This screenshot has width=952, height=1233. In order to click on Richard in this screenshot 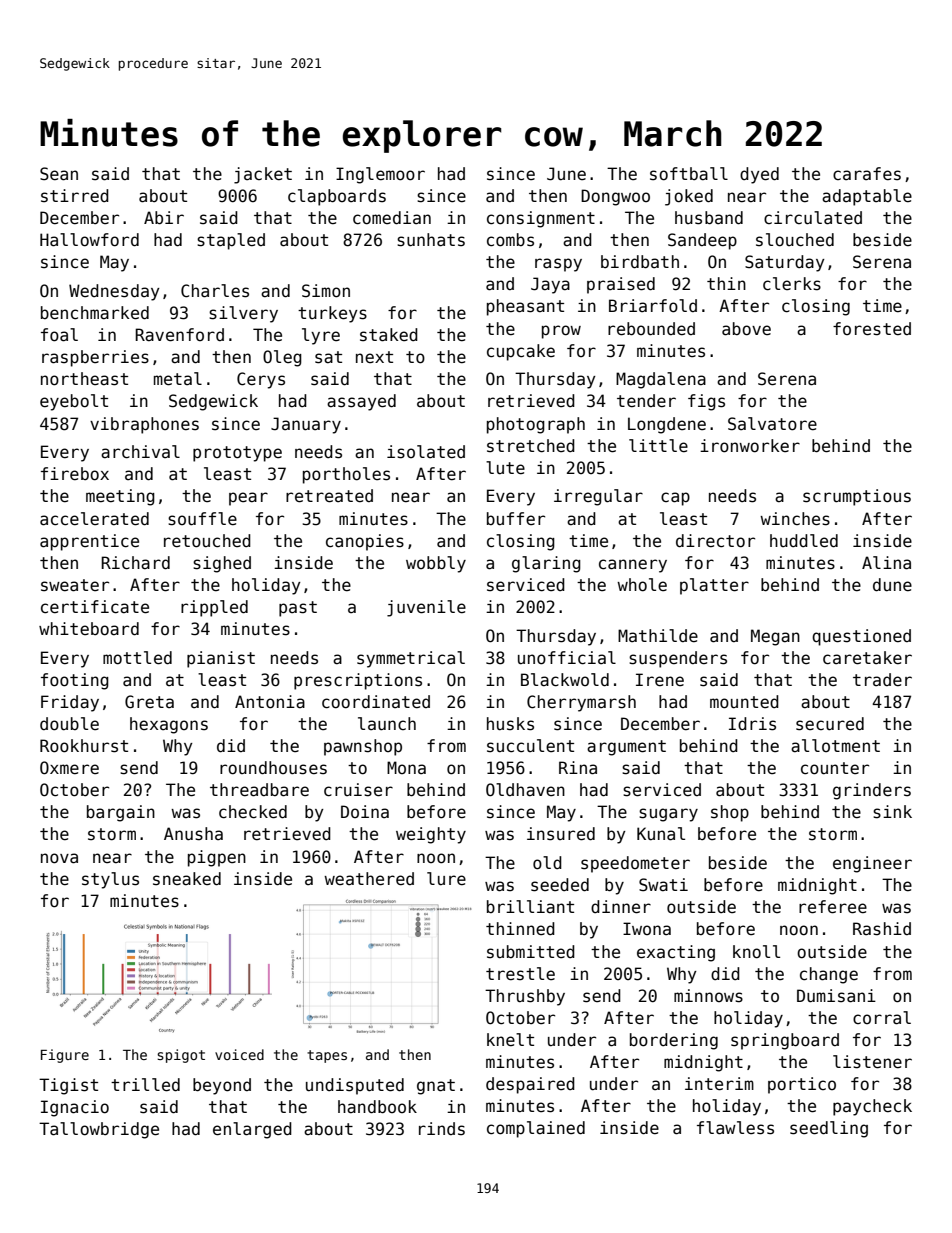, I will do `click(135, 563)`.
